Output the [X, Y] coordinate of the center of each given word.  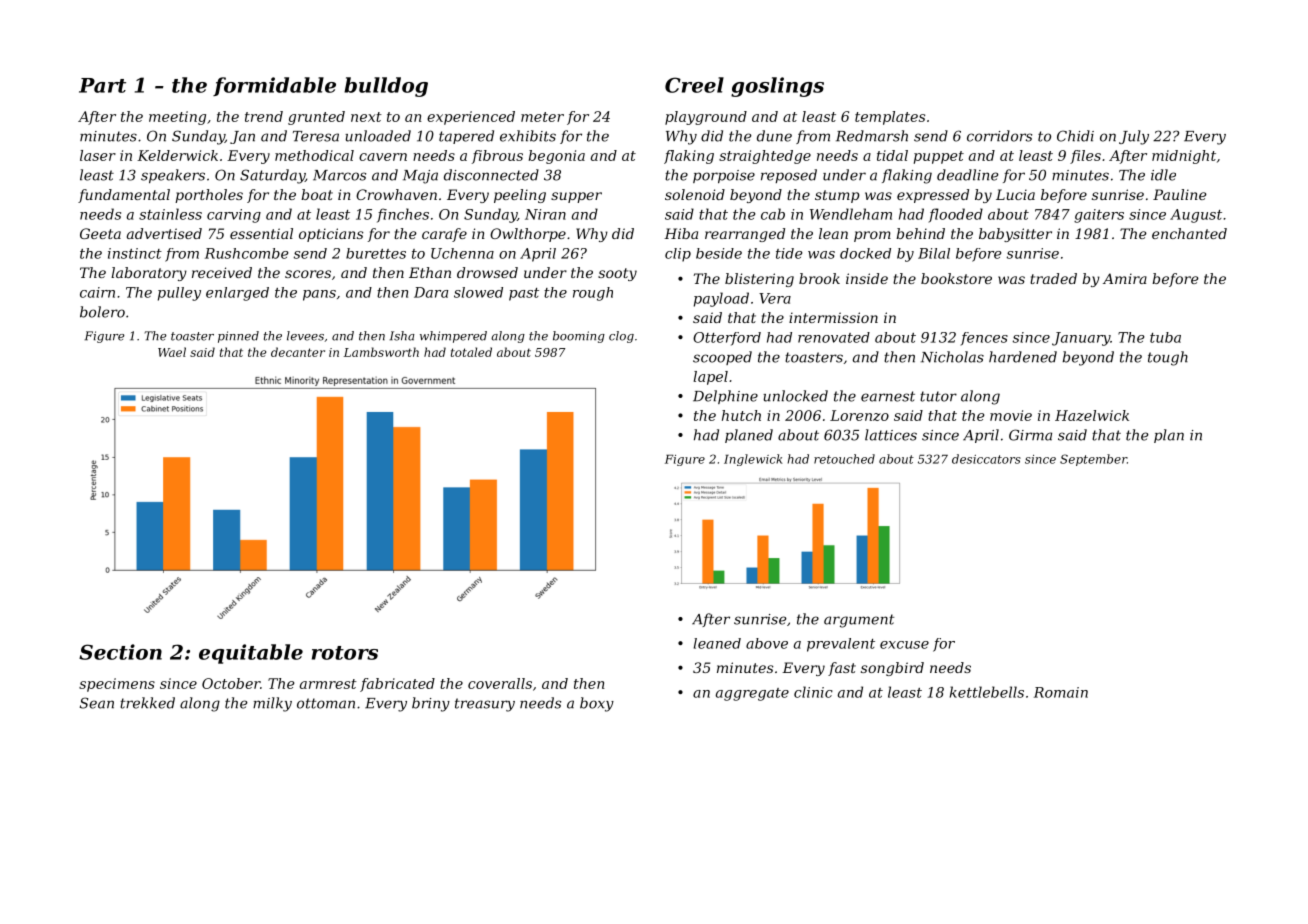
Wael [172, 352]
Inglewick [753, 460]
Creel [694, 85]
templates [890, 118]
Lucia [1015, 194]
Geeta [100, 233]
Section [120, 652]
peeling [520, 196]
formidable [274, 86]
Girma [1030, 435]
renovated [834, 337]
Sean [97, 703]
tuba [1165, 337]
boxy [597, 704]
